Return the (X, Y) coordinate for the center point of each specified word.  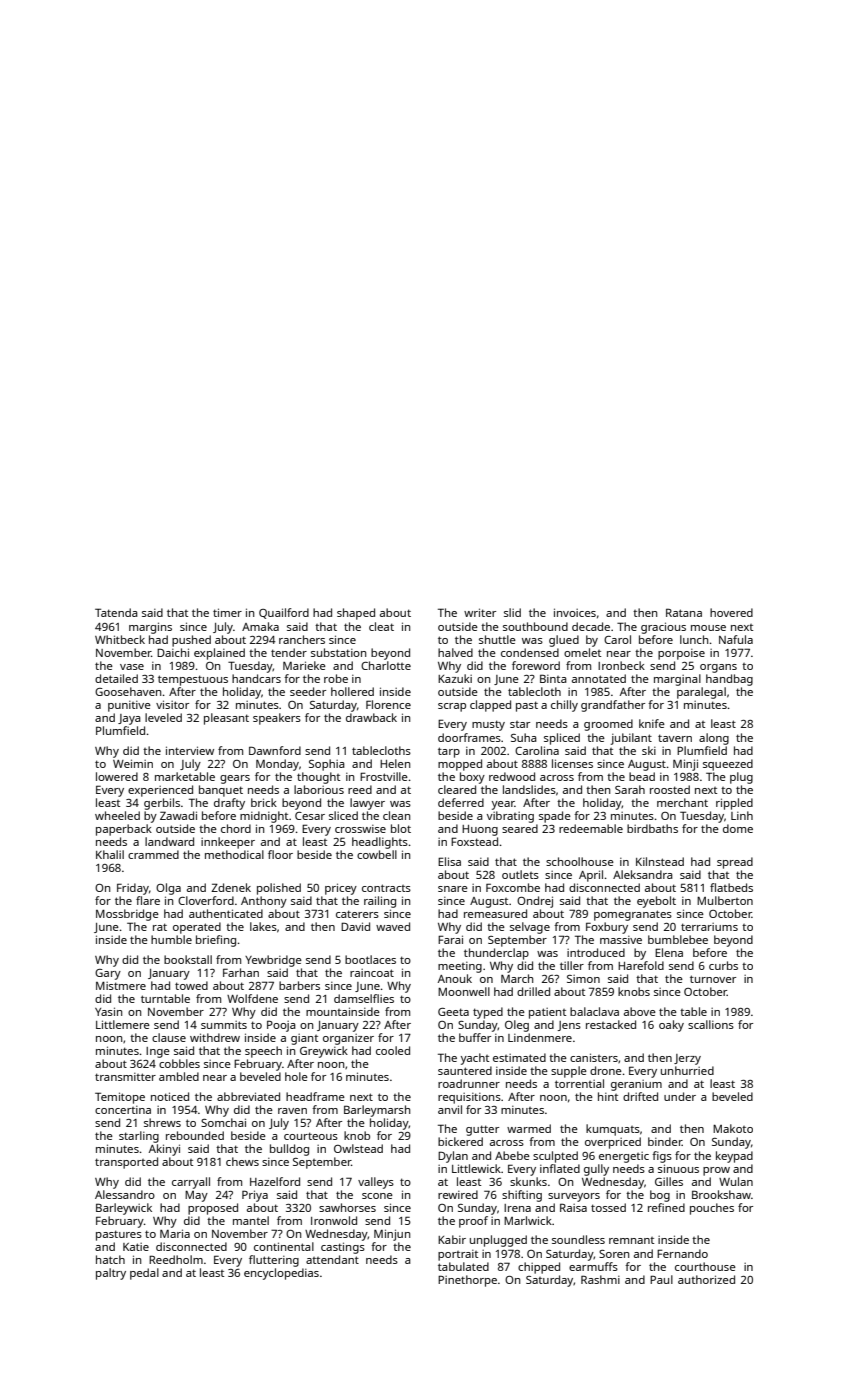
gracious (663, 628)
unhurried (687, 1070)
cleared (457, 789)
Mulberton (725, 900)
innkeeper (228, 843)
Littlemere (123, 1024)
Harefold (641, 965)
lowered (117, 776)
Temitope (120, 1098)
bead (642, 776)
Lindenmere (540, 1037)
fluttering (274, 1261)
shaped (356, 614)
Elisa (449, 861)
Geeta (453, 1012)
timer (227, 612)
